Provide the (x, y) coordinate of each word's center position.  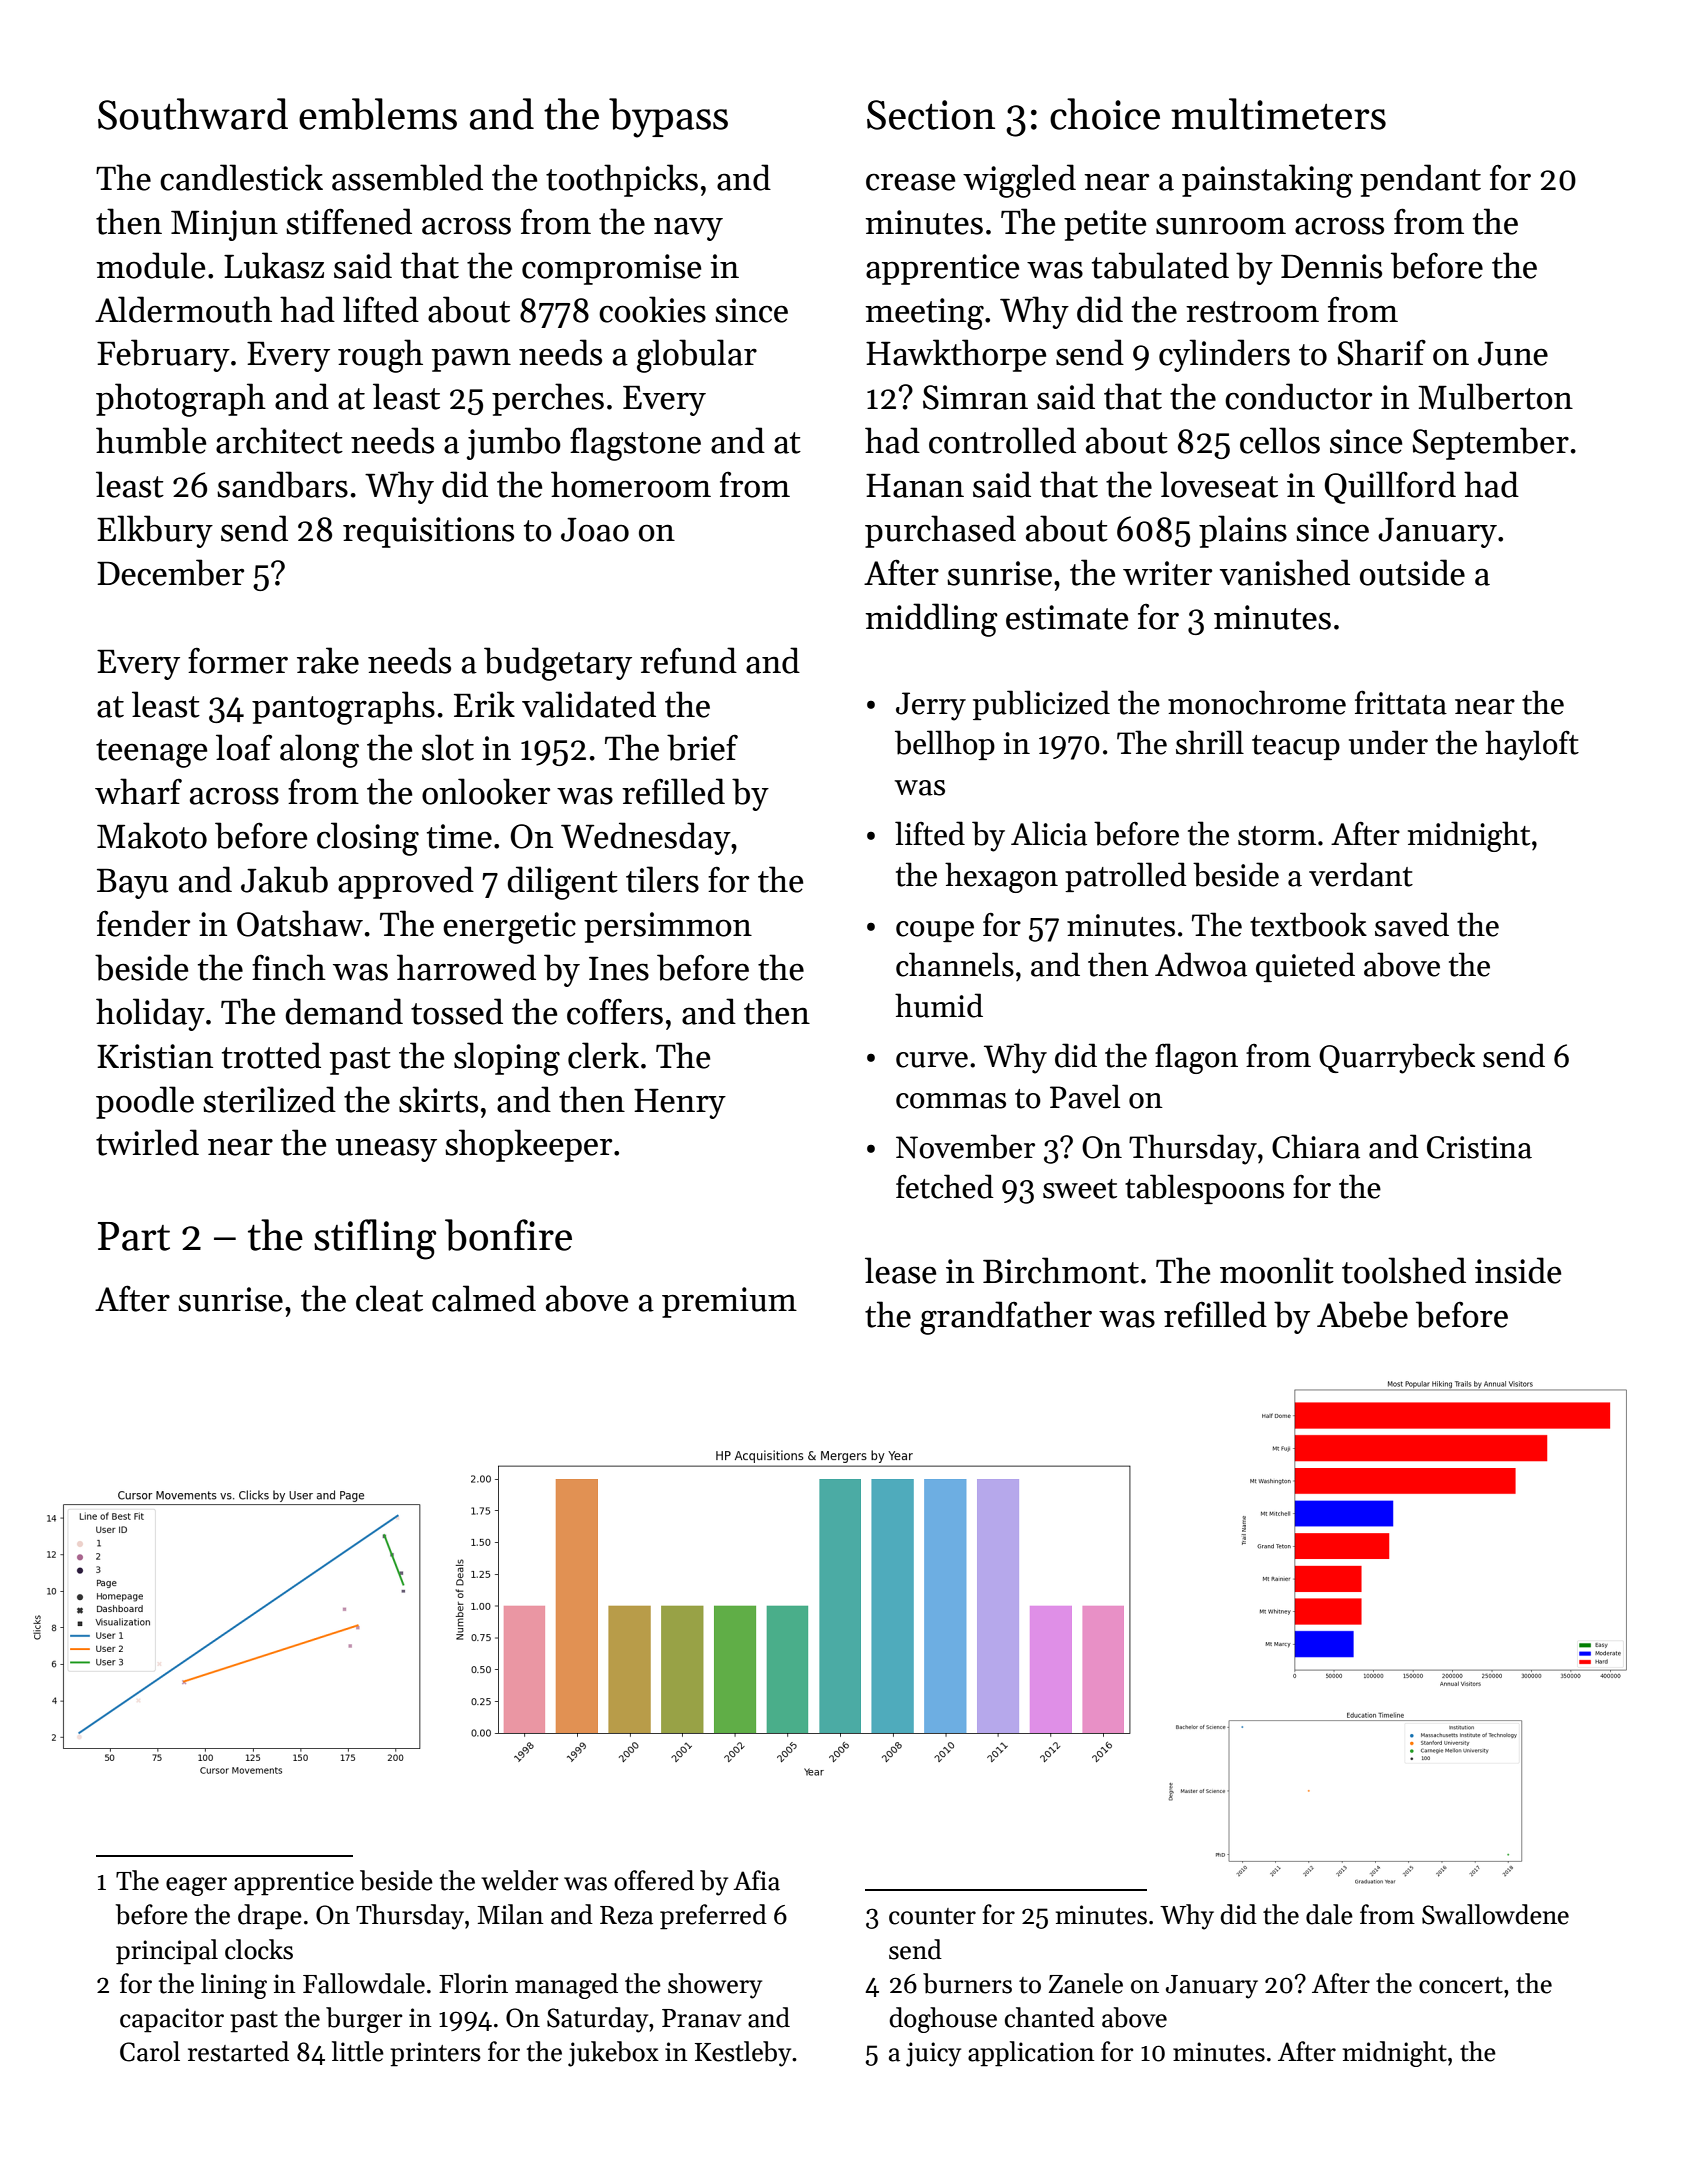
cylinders (1224, 355)
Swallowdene (1495, 1914)
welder (520, 1880)
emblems (378, 114)
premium (729, 1302)
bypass (668, 118)
